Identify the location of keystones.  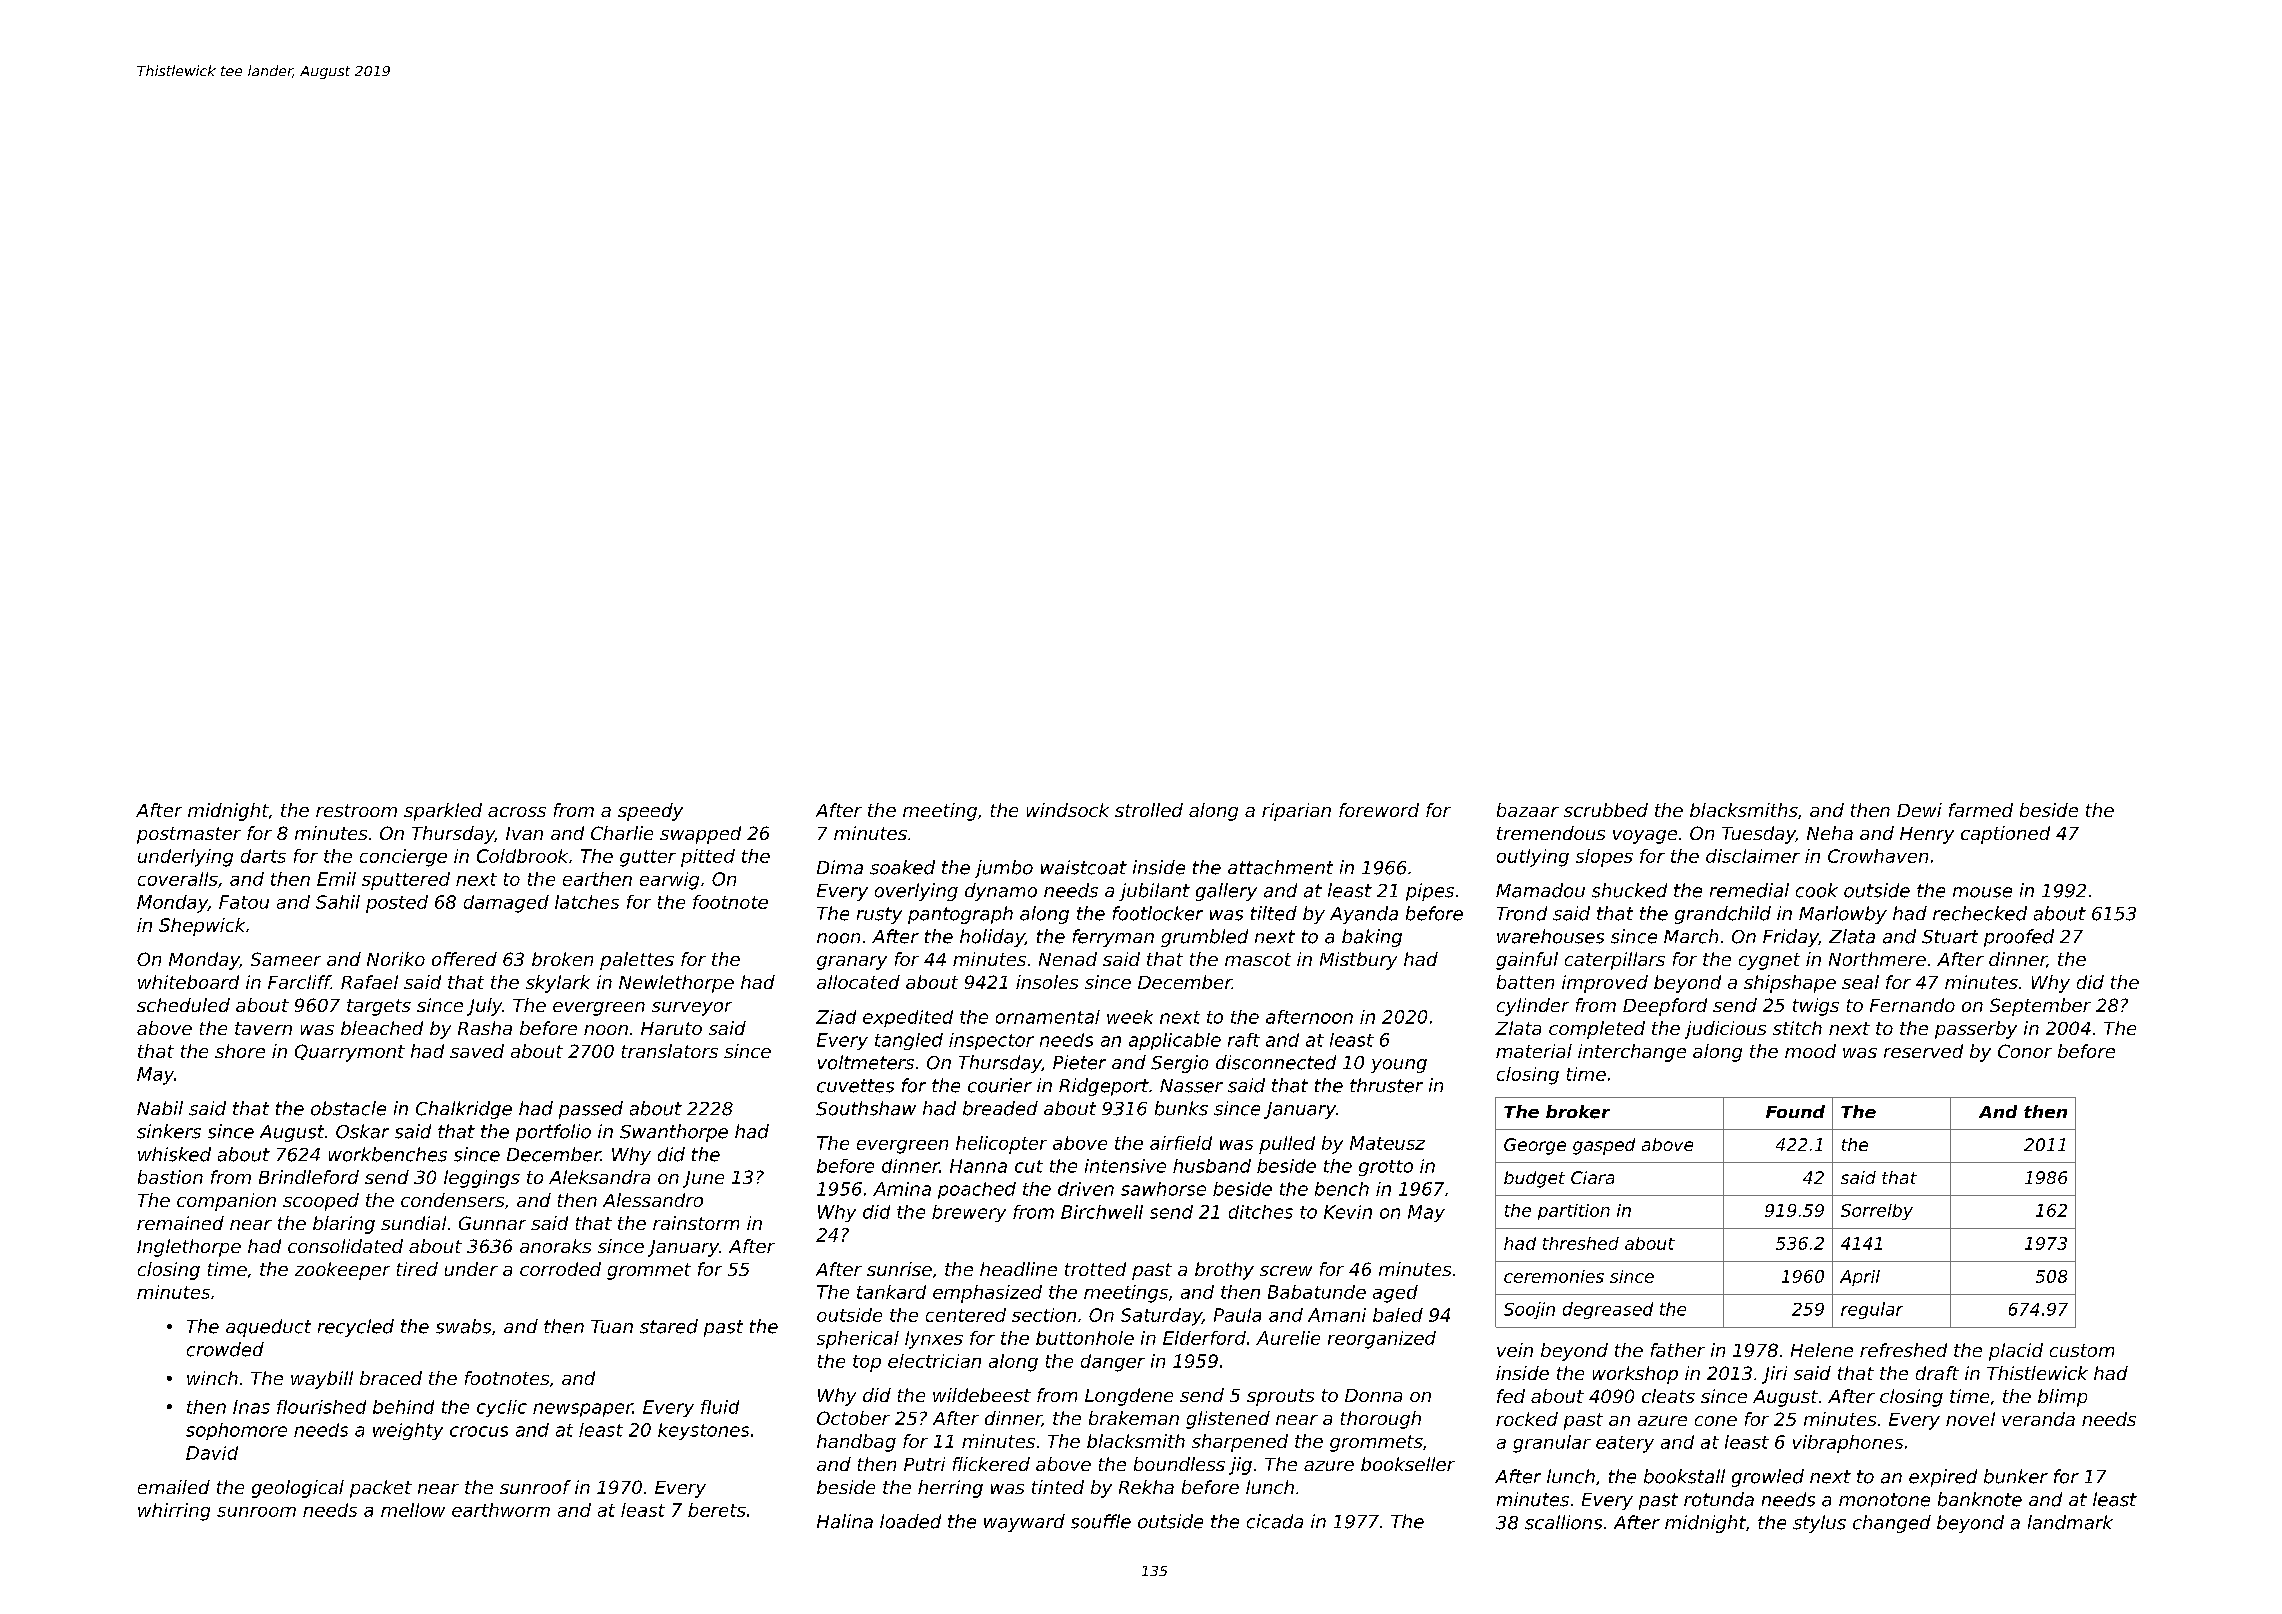
(703, 1431).
